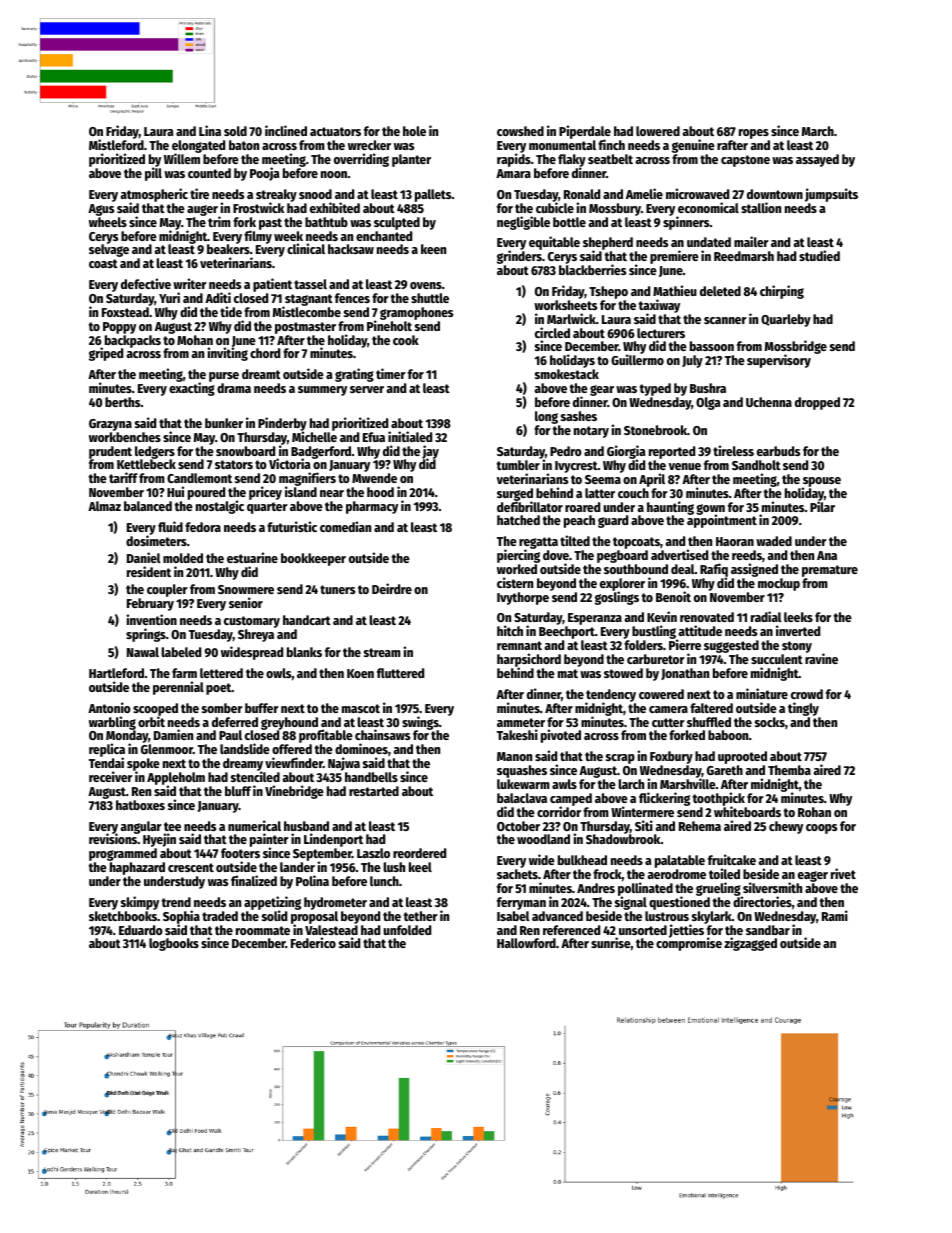 The image size is (952, 1233). I want to click on Snowmere, so click(246, 589).
